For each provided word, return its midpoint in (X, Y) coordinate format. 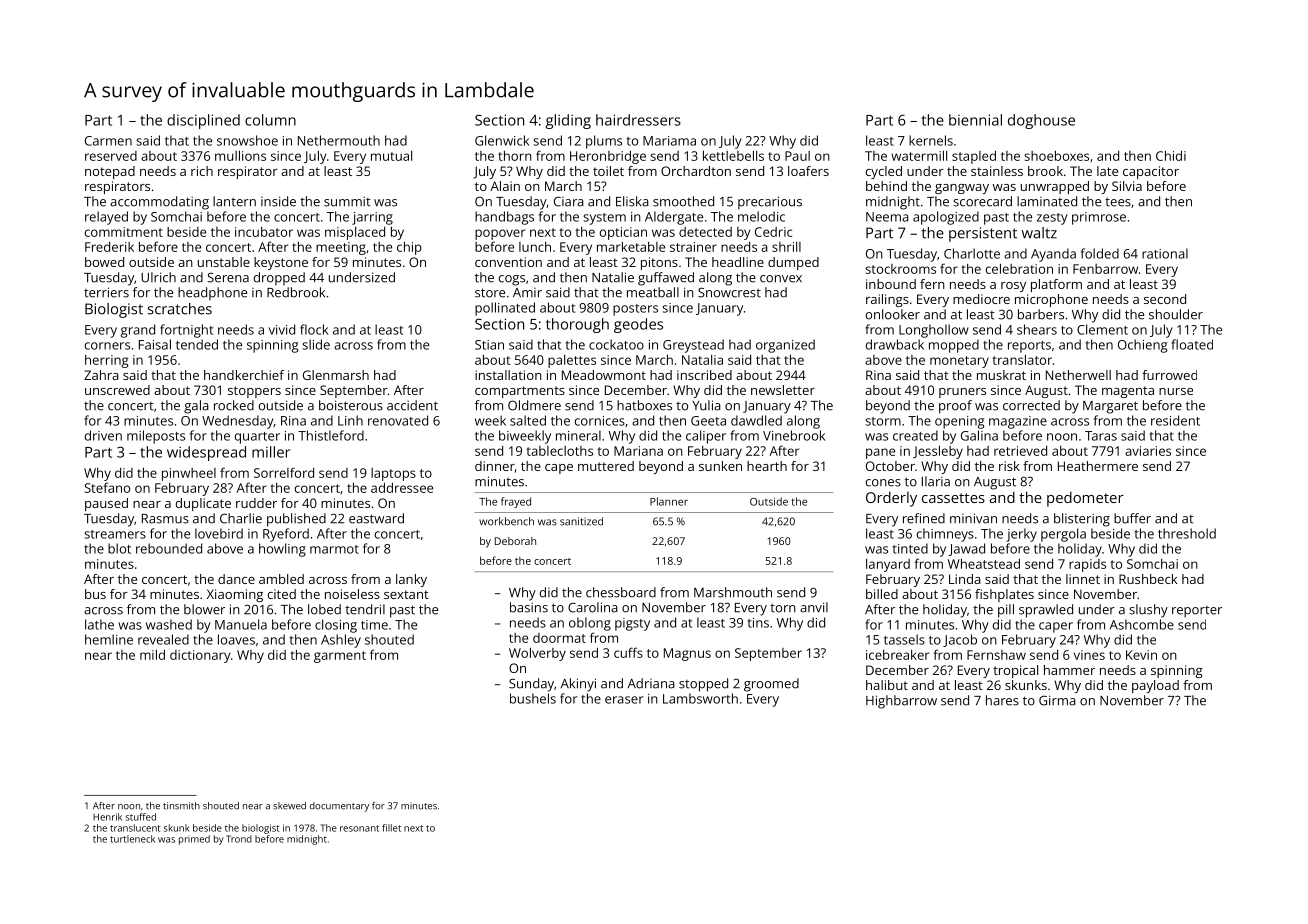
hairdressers (638, 120)
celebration (1019, 268)
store (490, 293)
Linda (965, 579)
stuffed (141, 817)
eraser (624, 700)
